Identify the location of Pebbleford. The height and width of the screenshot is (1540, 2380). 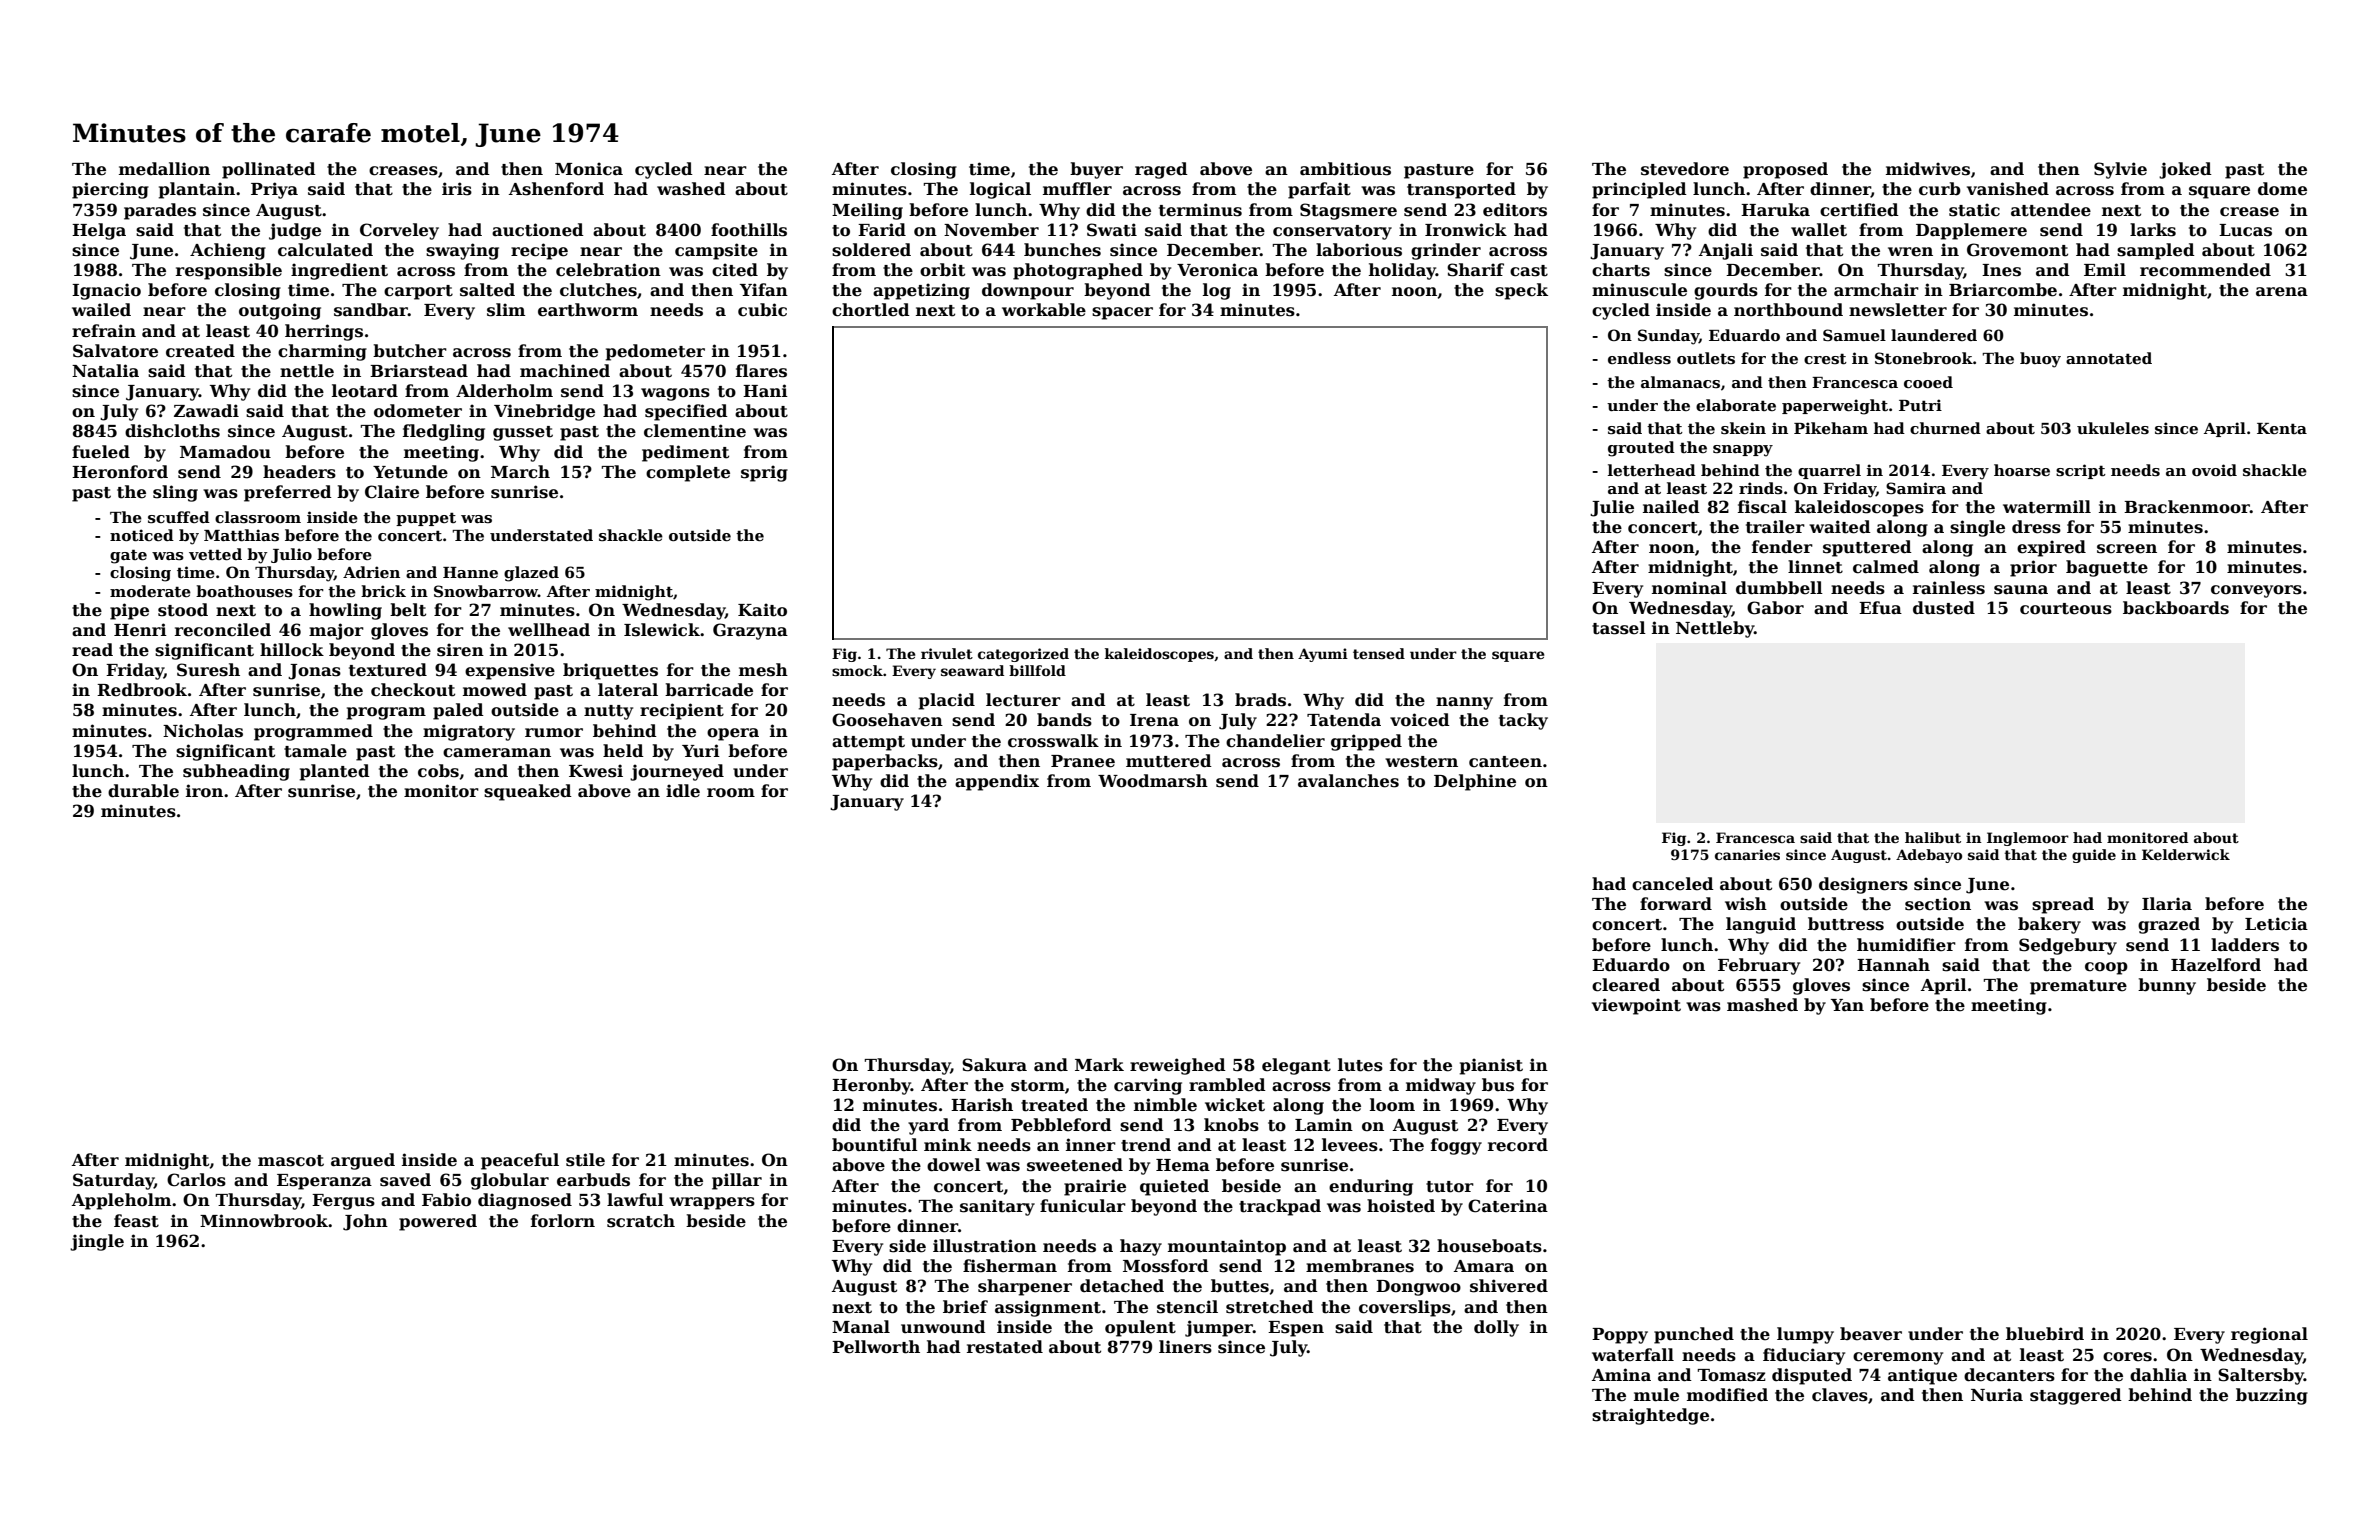
(1061, 1125).
